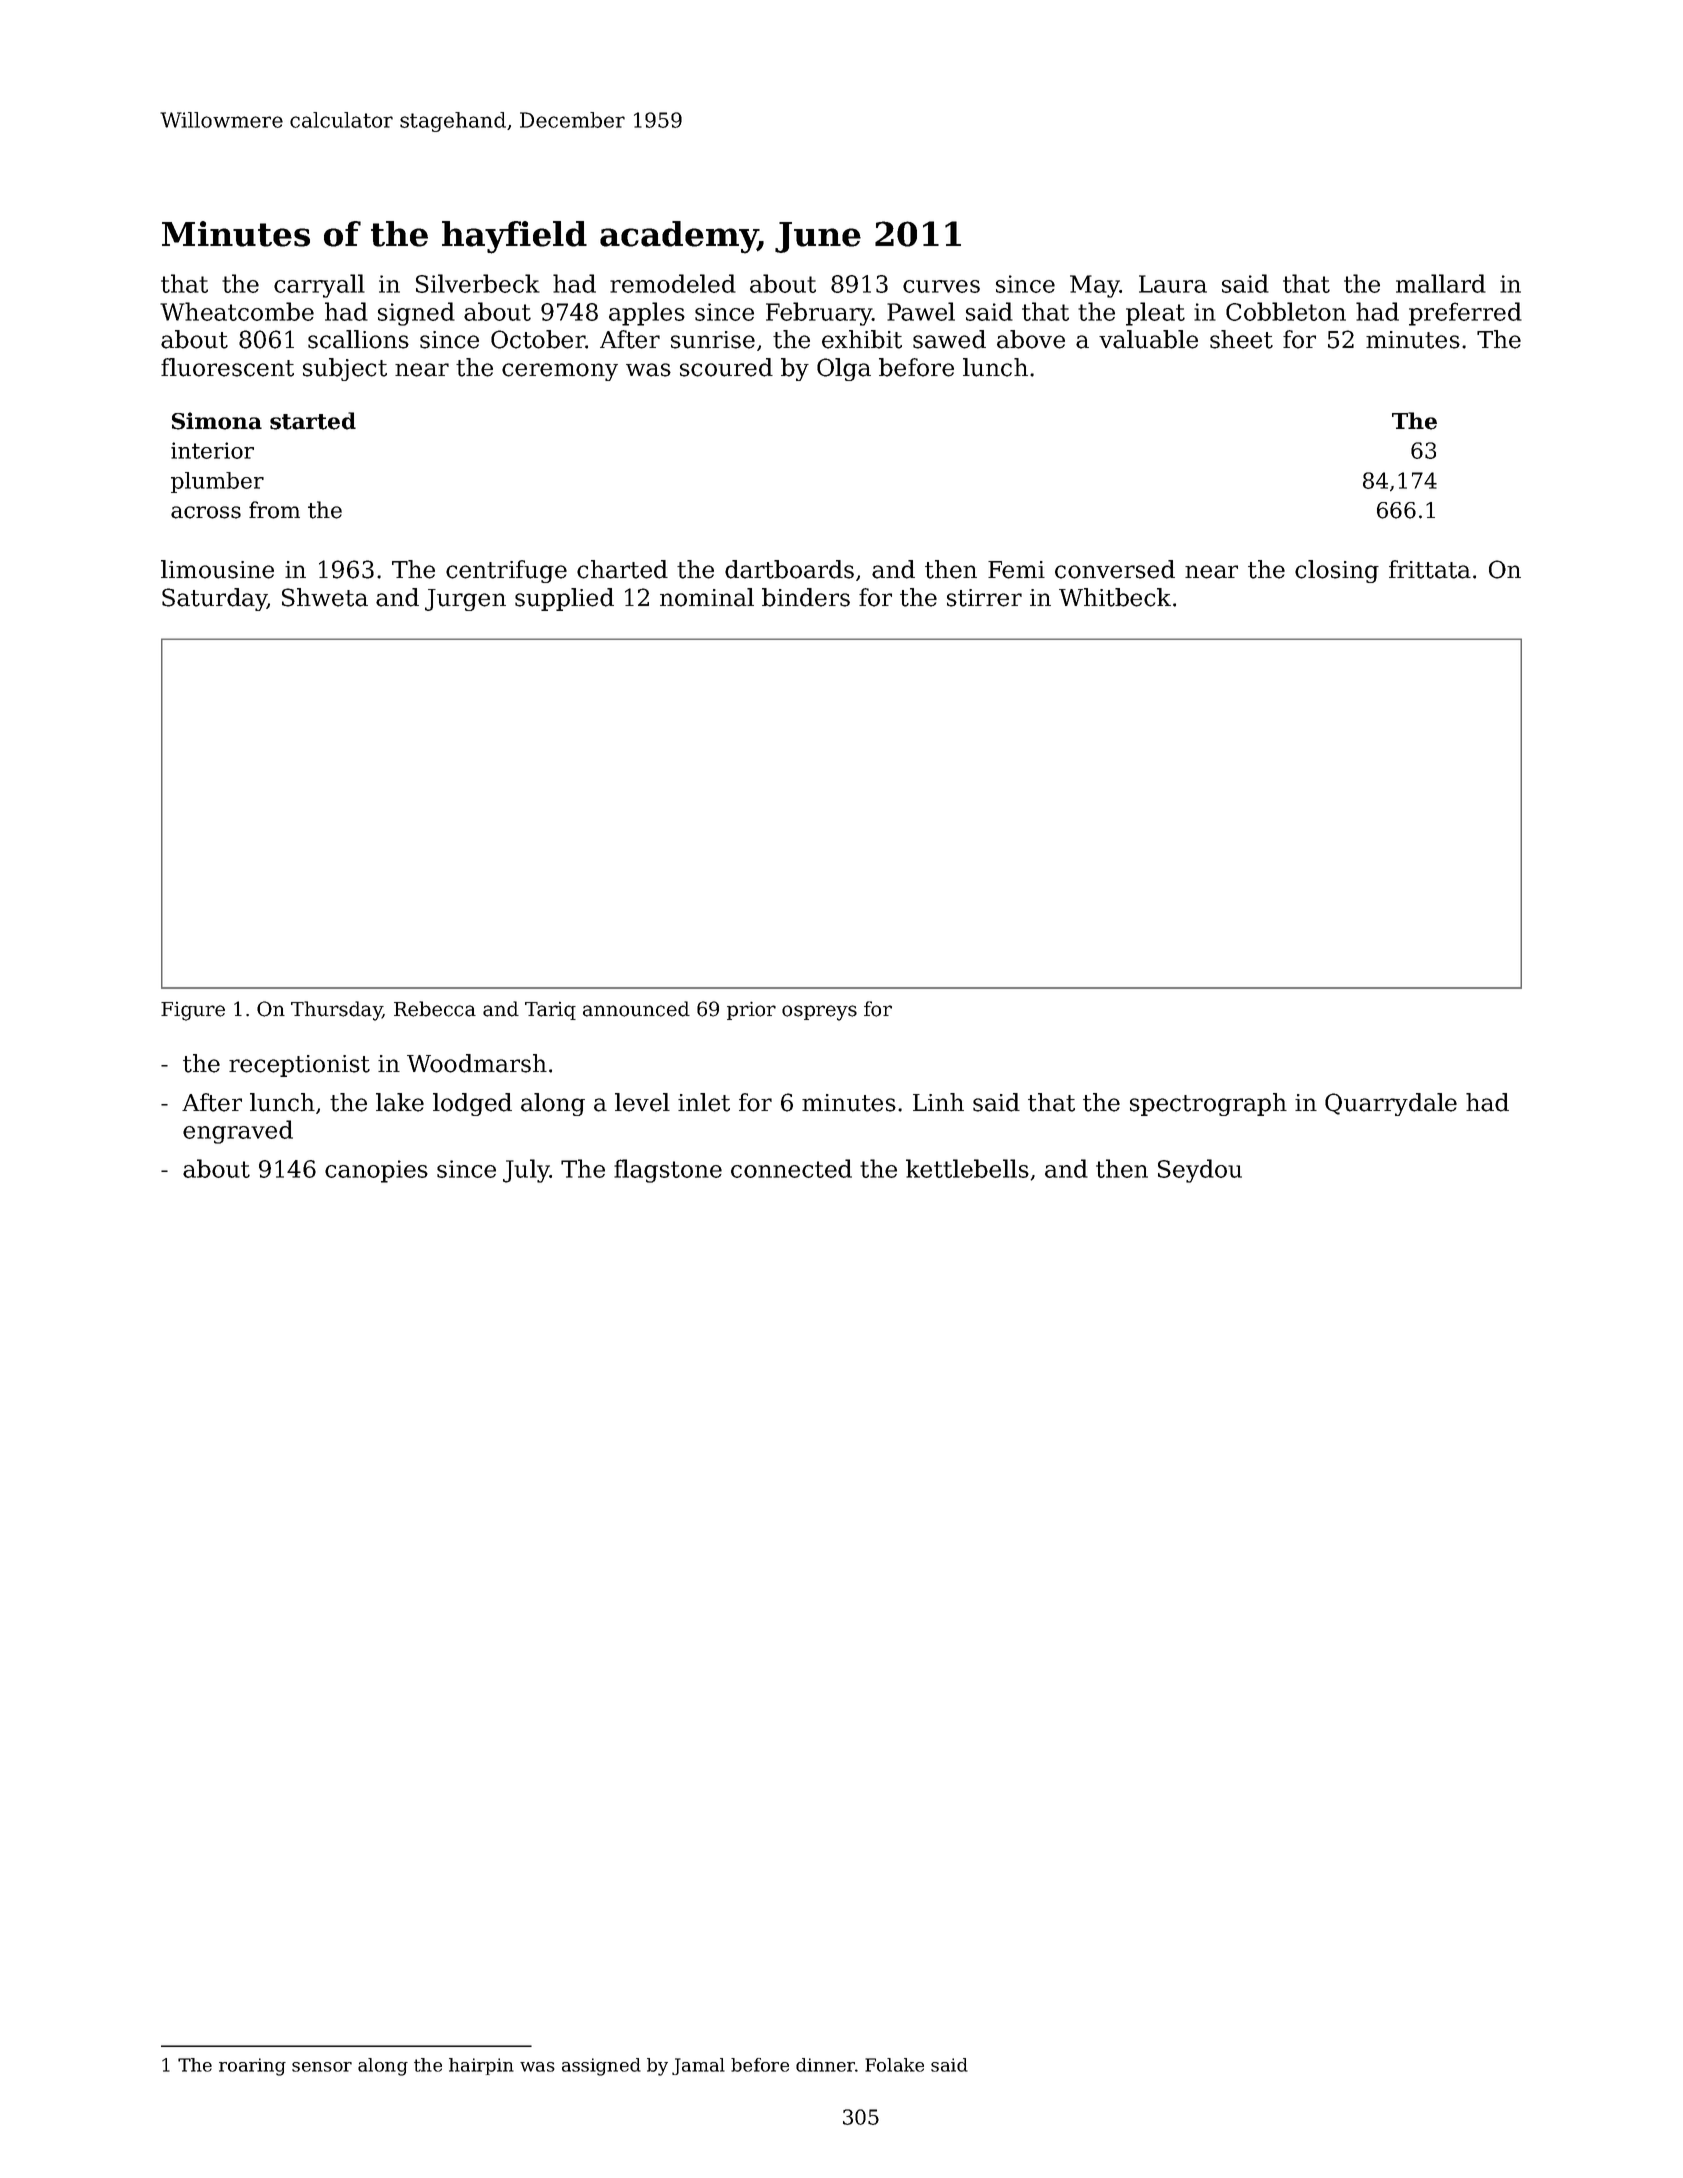 This screenshot has width=1683, height=2178. I want to click on flagstone, so click(668, 1171).
